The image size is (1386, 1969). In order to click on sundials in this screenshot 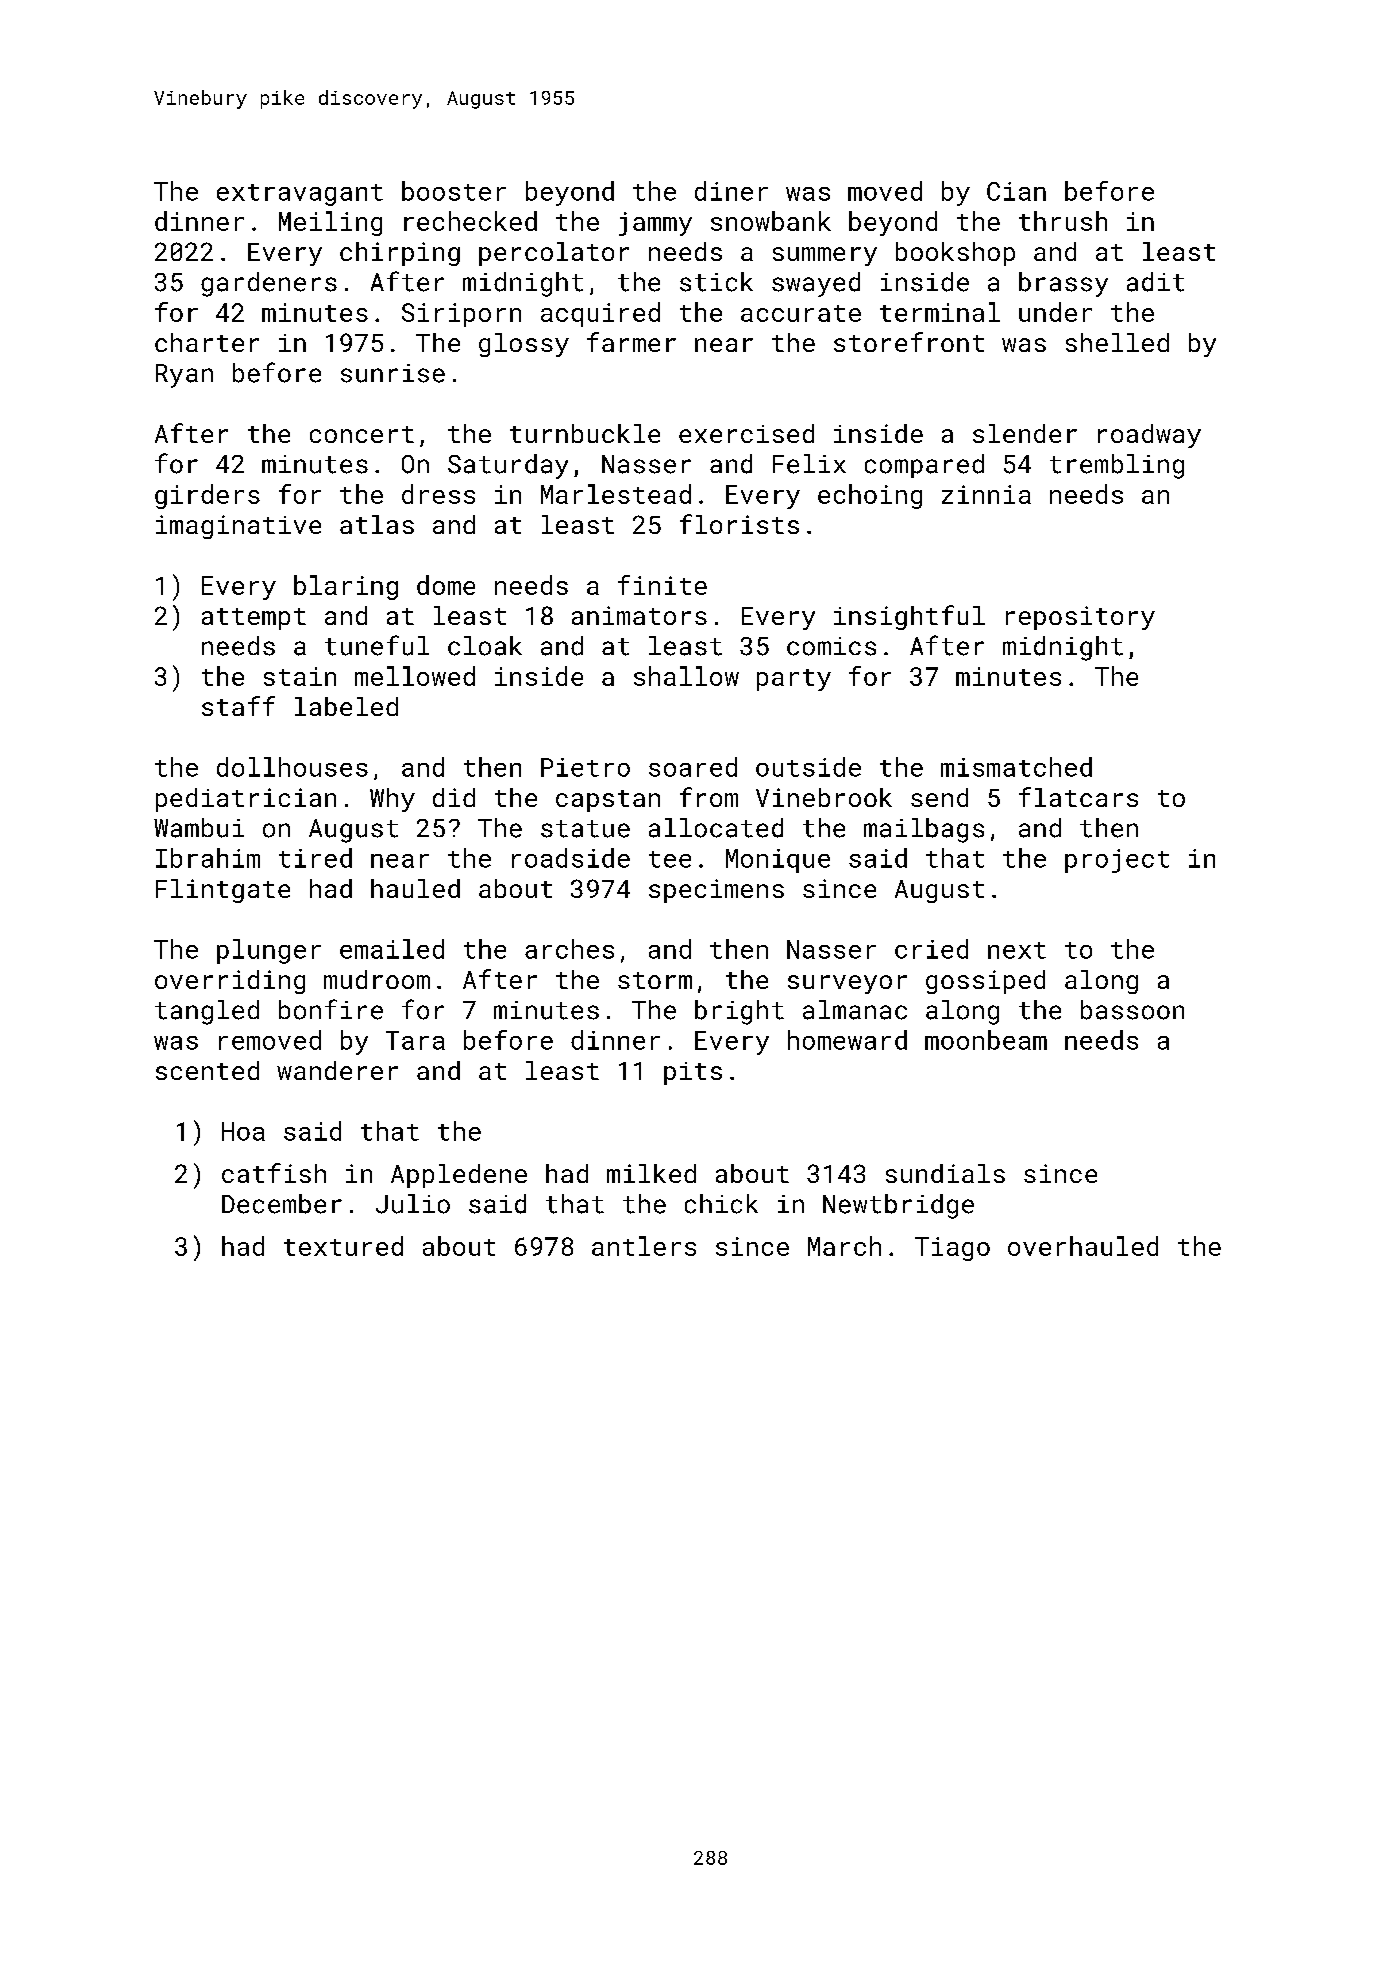, I will do `click(945, 1173)`.
